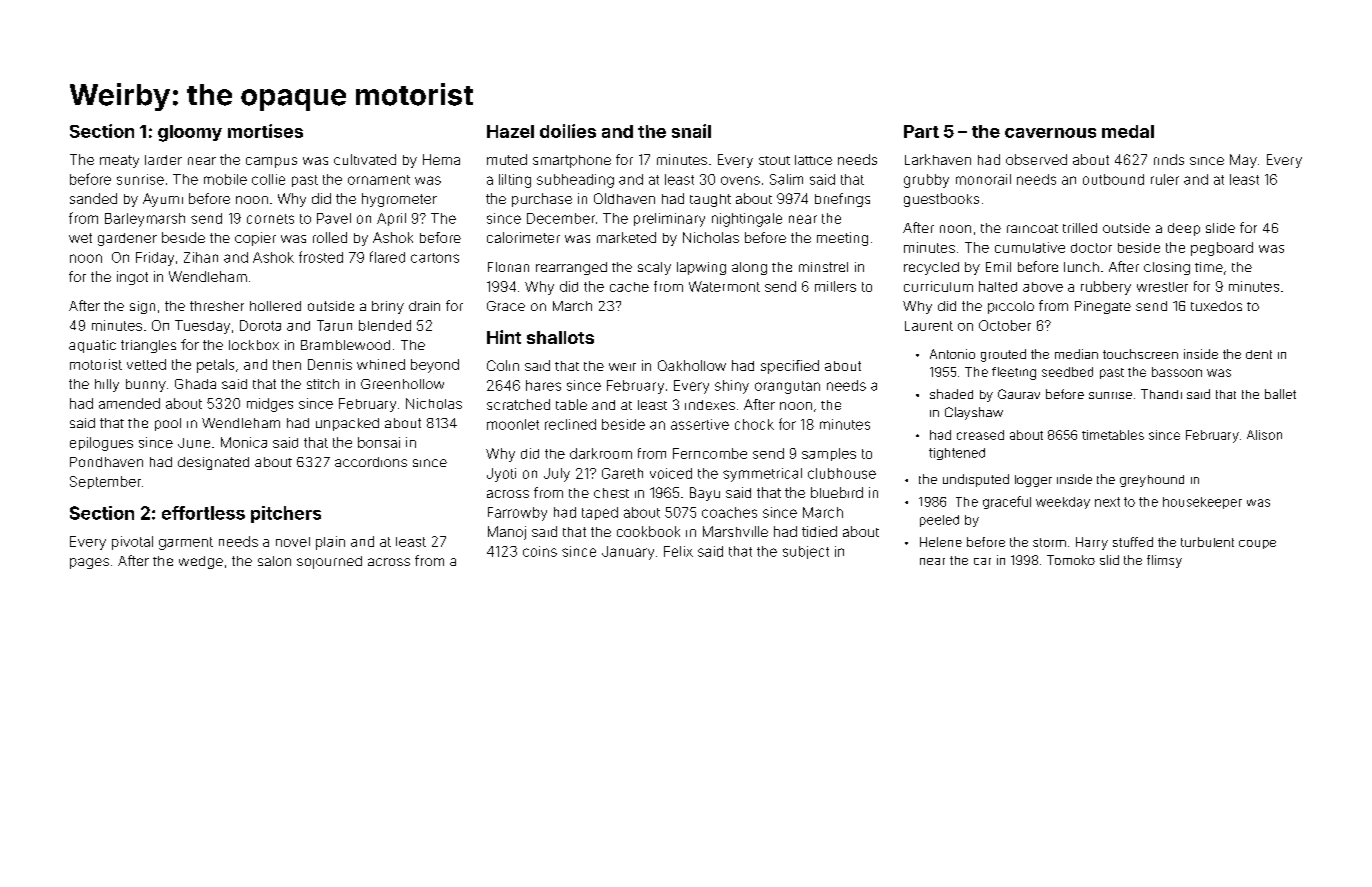  I want to click on piccolo, so click(1011, 307).
